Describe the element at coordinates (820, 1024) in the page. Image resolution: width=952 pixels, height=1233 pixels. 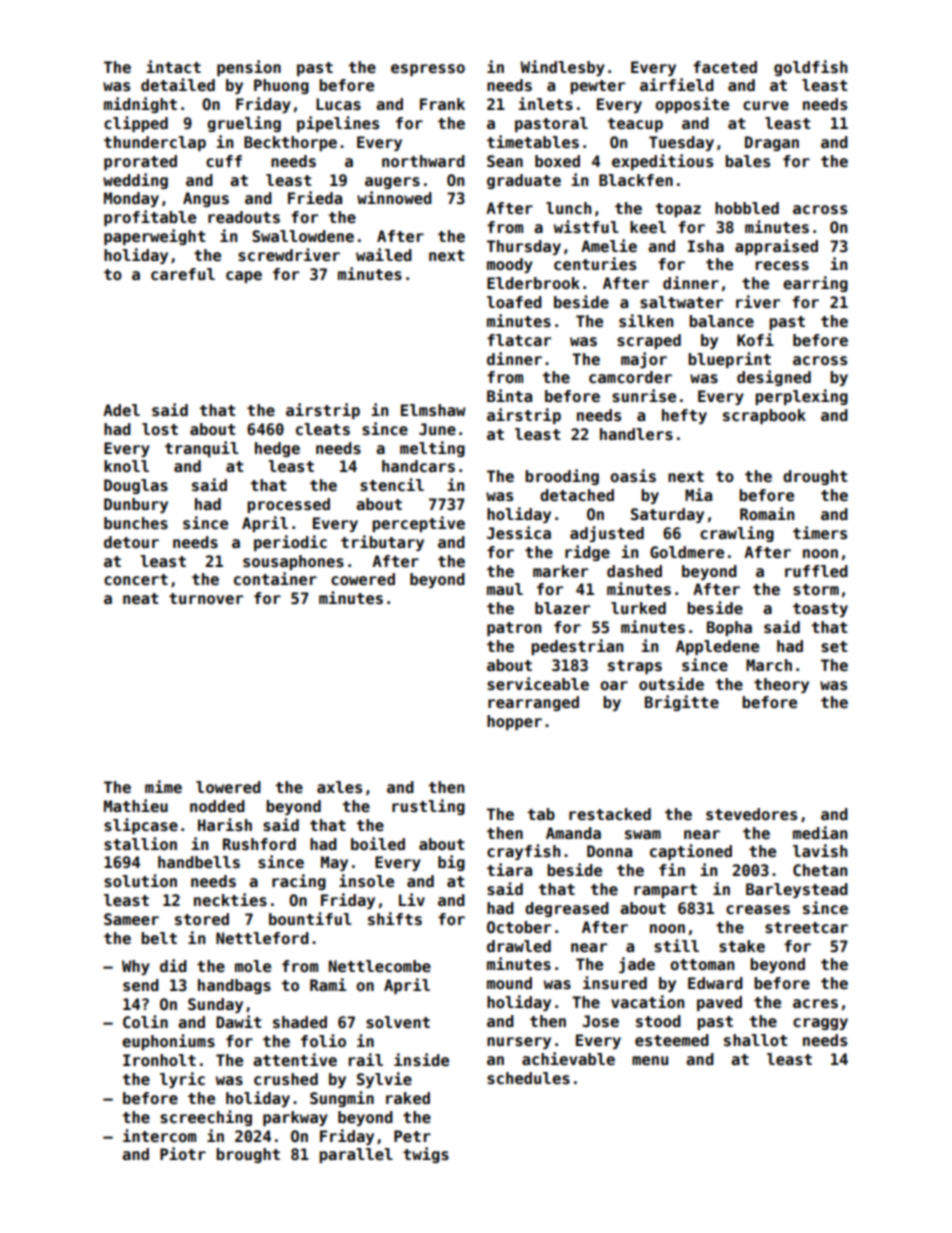
I see `craggy` at that location.
